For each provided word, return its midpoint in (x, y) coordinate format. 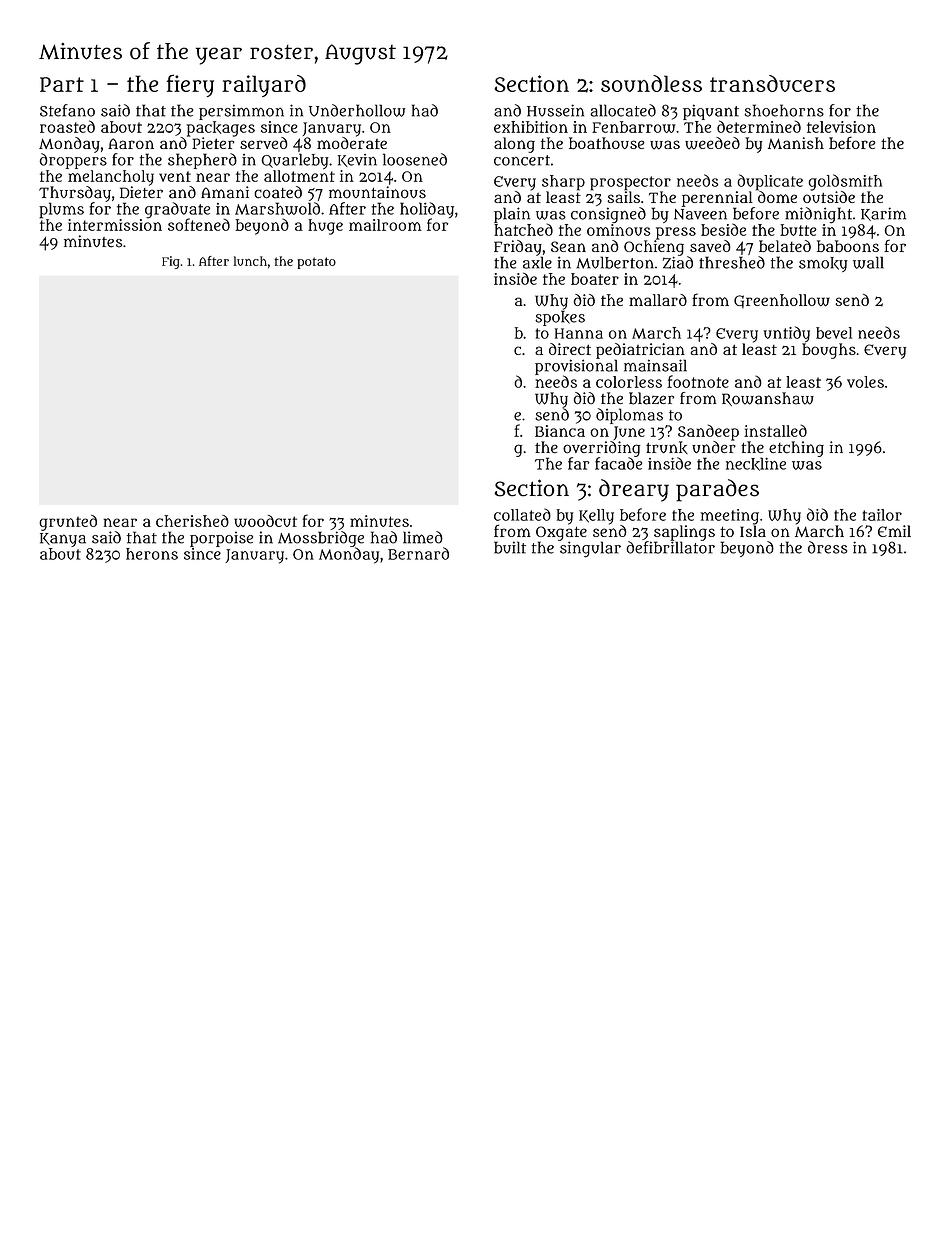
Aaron (131, 143)
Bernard (418, 553)
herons (152, 554)
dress (827, 547)
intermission (115, 225)
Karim (883, 214)
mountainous (377, 192)
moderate (352, 143)
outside (829, 197)
